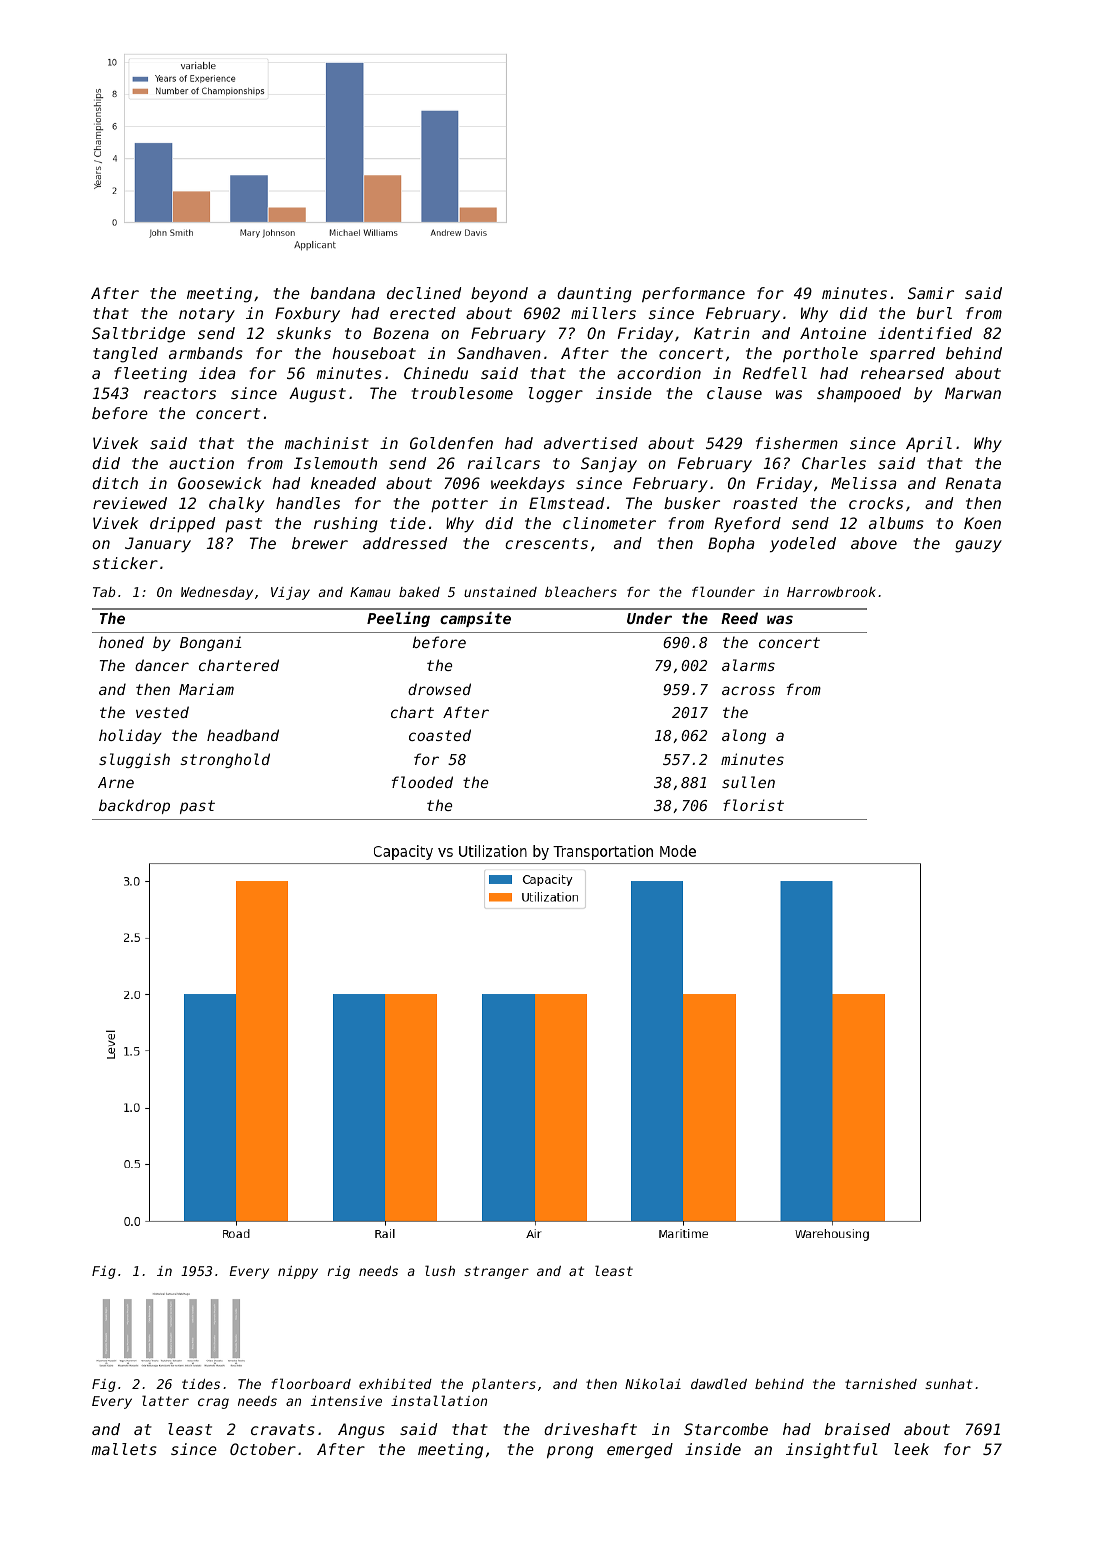 Image resolution: width=1094 pixels, height=1548 pixels. What do you see at coordinates (298, 1272) in the screenshot?
I see `nippy` at bounding box center [298, 1272].
